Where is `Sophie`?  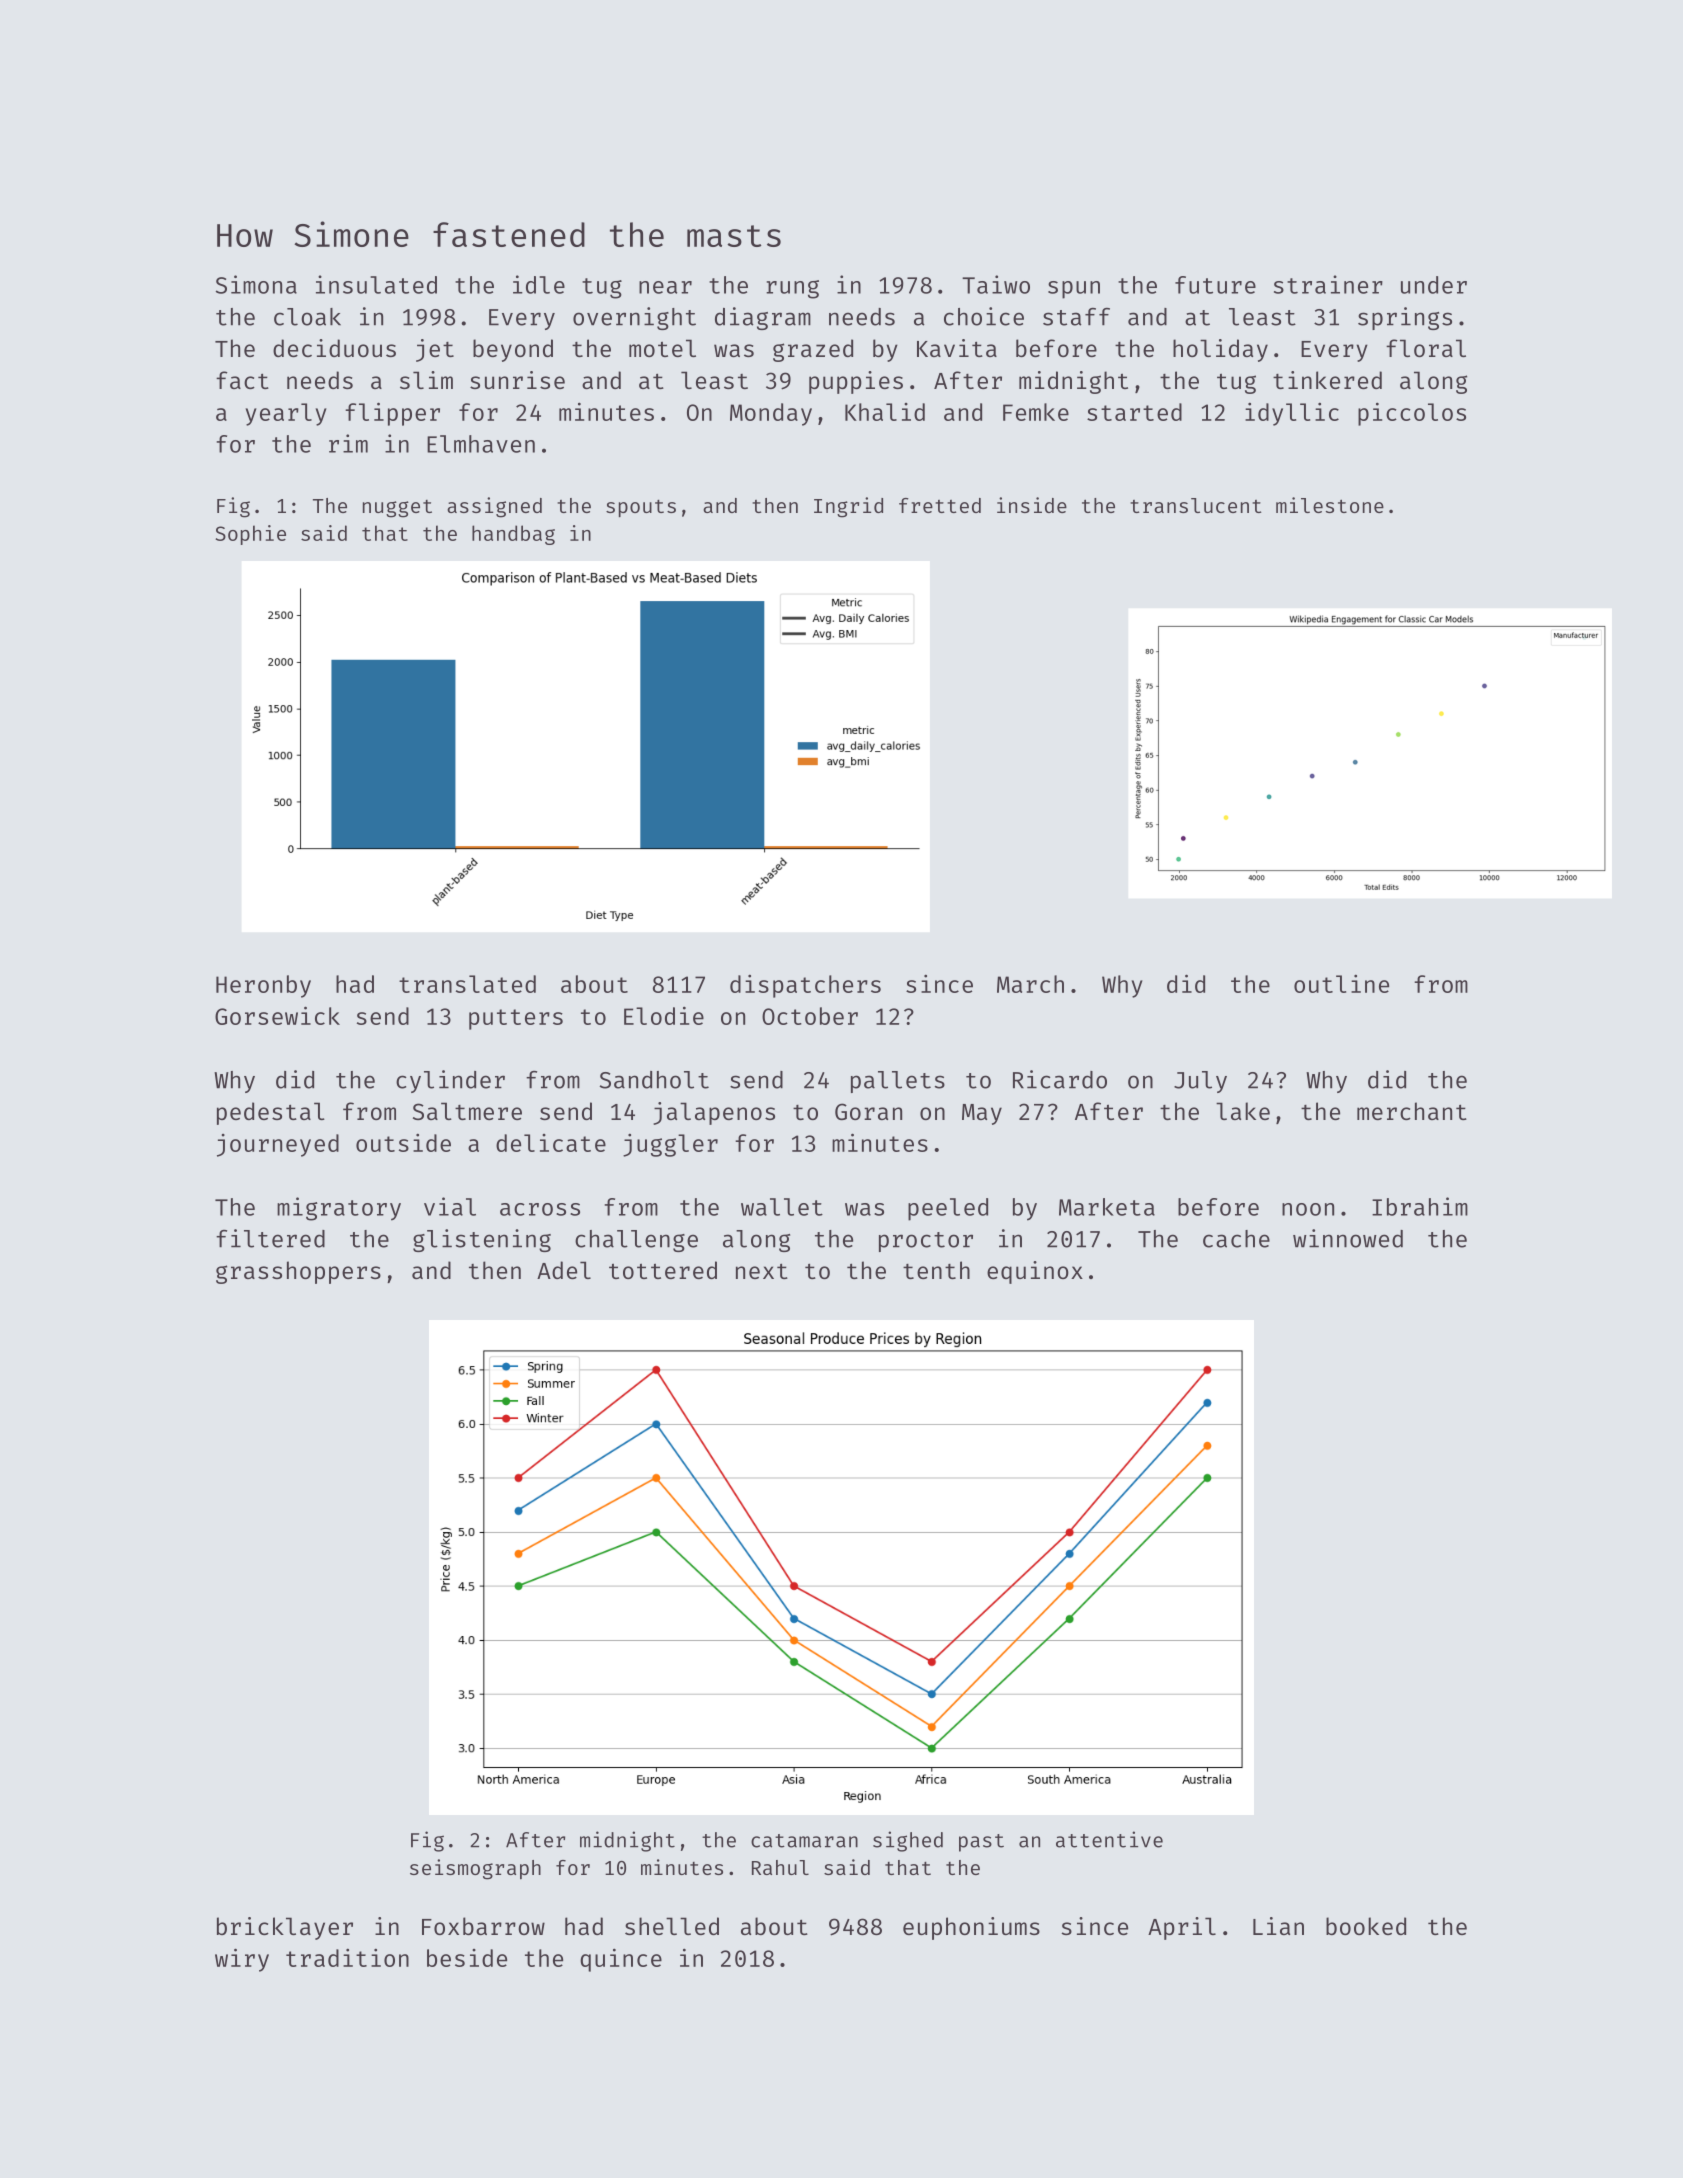 Sophie is located at coordinates (250, 535).
